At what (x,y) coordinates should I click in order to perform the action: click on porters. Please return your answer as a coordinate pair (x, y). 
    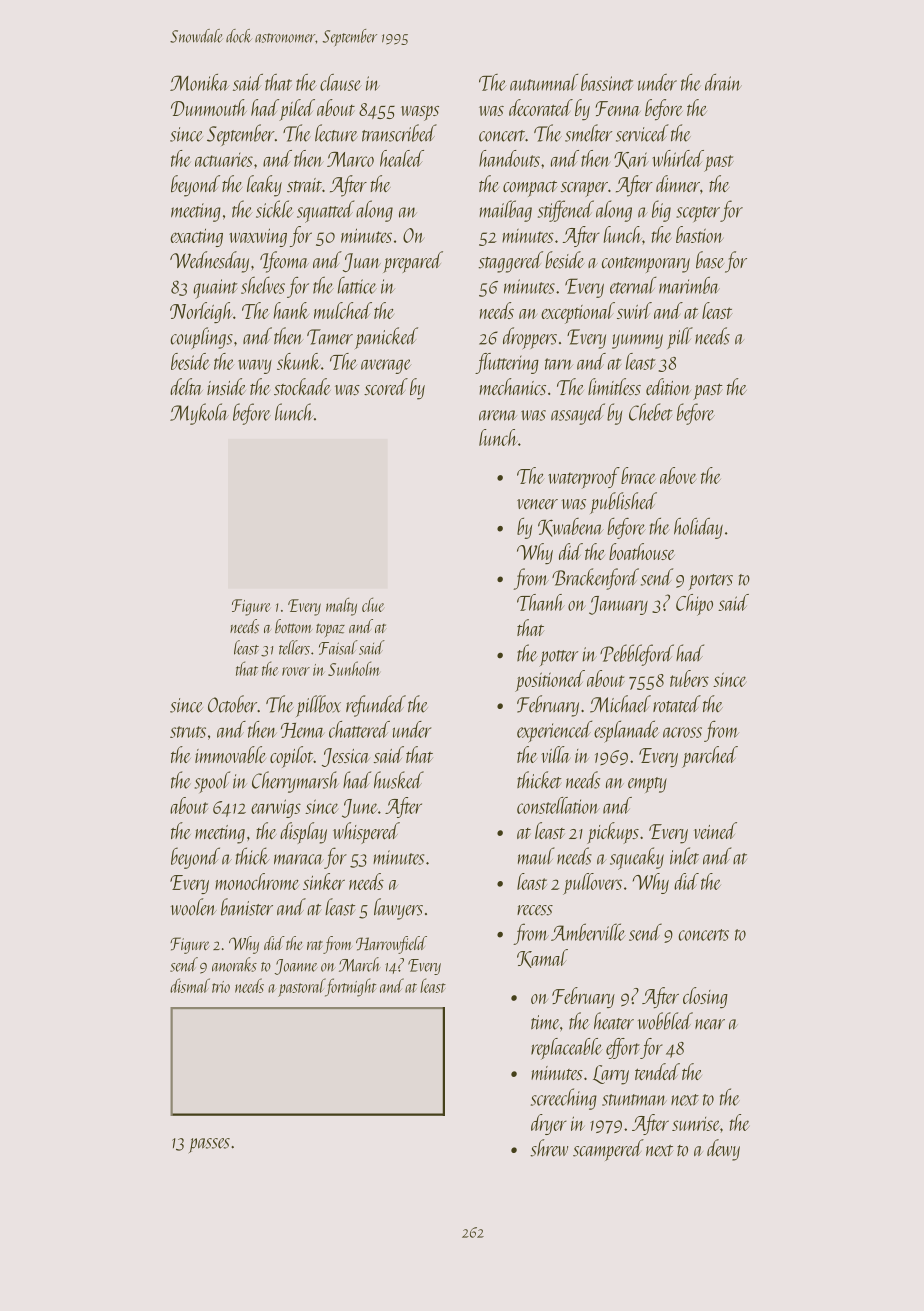
    Looking at the image, I should click on (711, 582).
